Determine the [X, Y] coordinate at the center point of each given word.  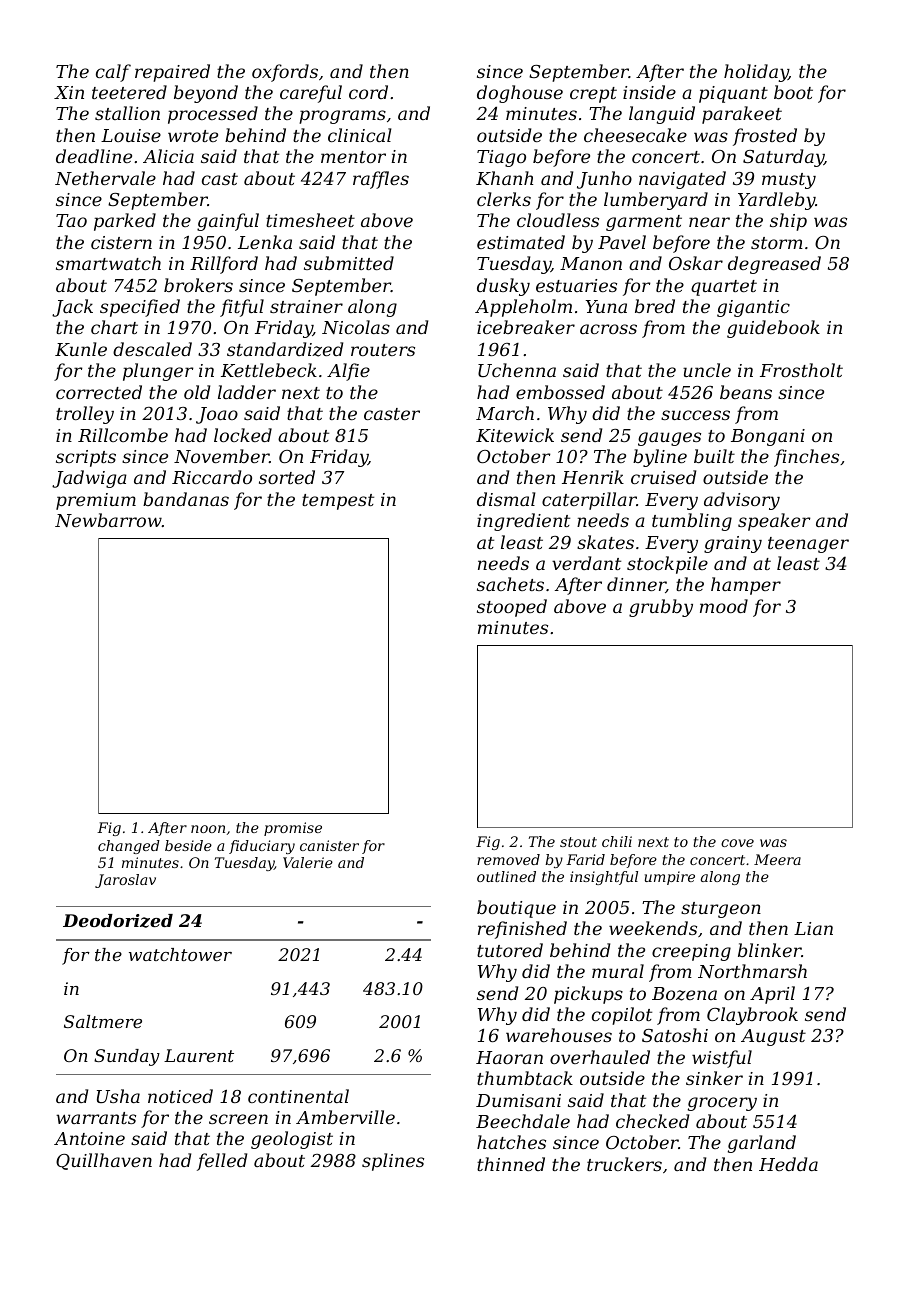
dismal [506, 499]
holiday [756, 73]
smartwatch [108, 263]
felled [222, 1162]
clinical [360, 135]
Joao [217, 415]
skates [605, 542]
